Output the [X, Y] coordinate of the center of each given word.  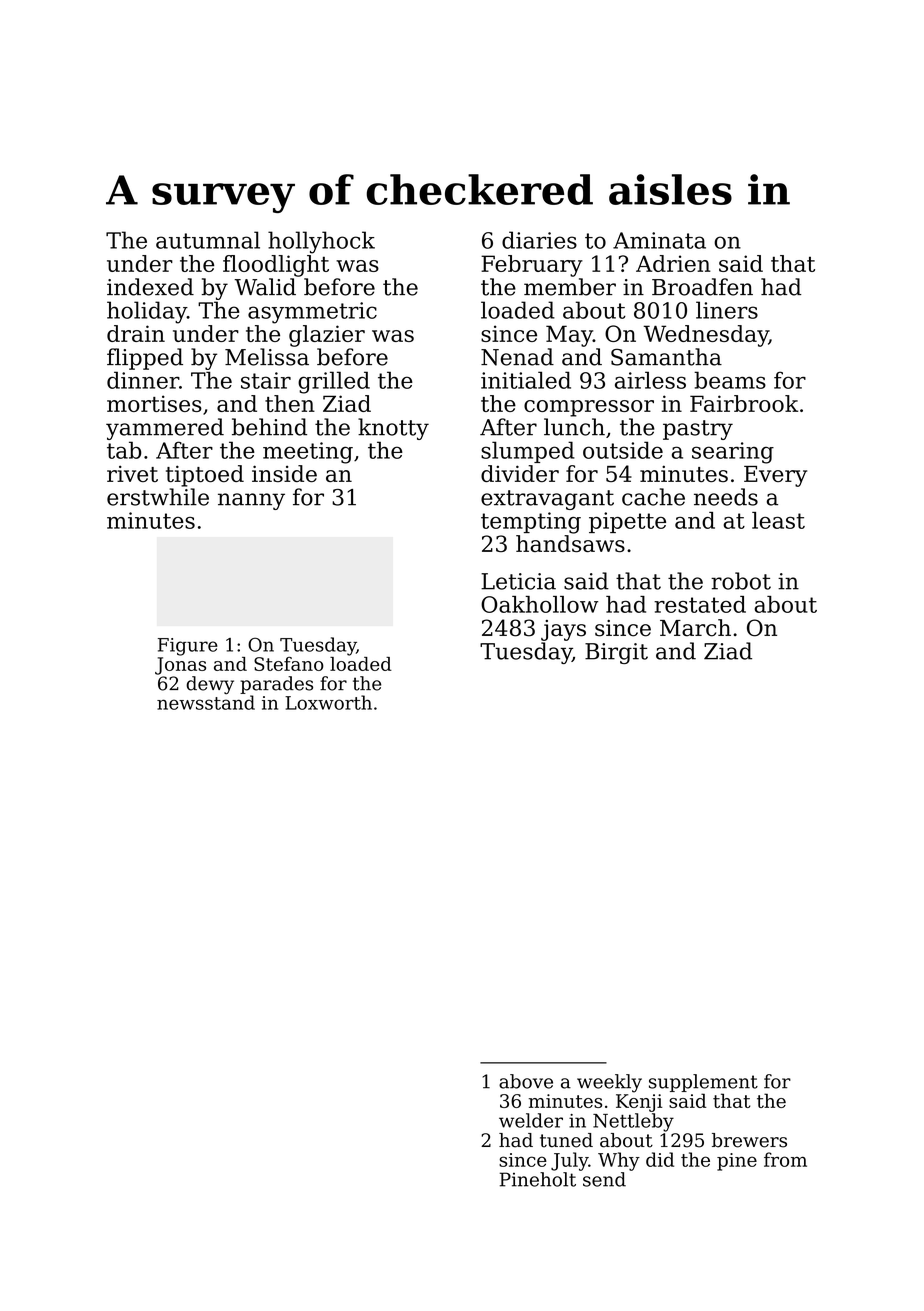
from [785, 1159]
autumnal [208, 240]
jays [563, 630]
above [526, 1081]
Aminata [659, 240]
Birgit [616, 653]
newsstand [206, 702]
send [604, 1179]
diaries [539, 240]
